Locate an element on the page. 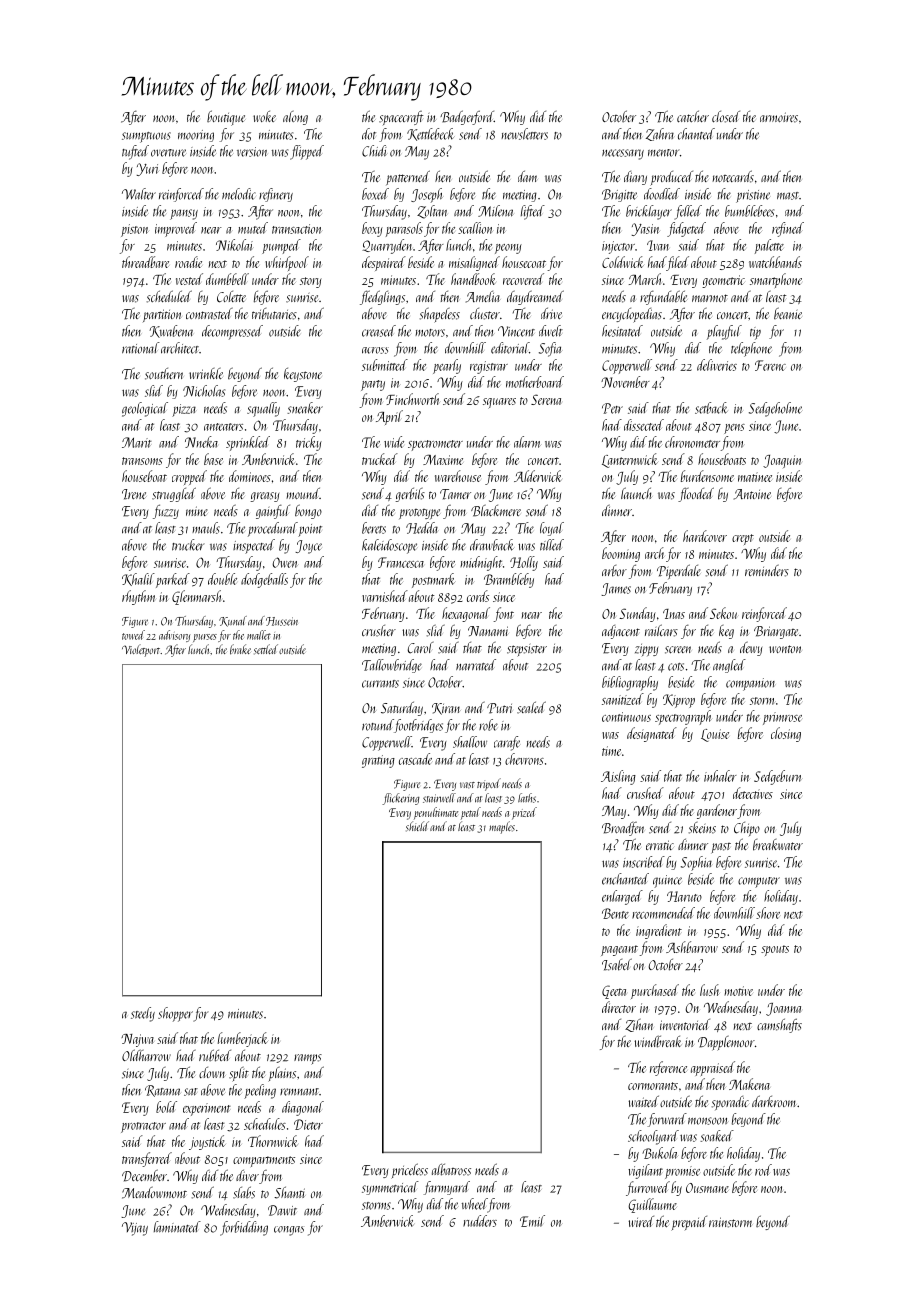  sanitized is located at coordinates (623, 699).
